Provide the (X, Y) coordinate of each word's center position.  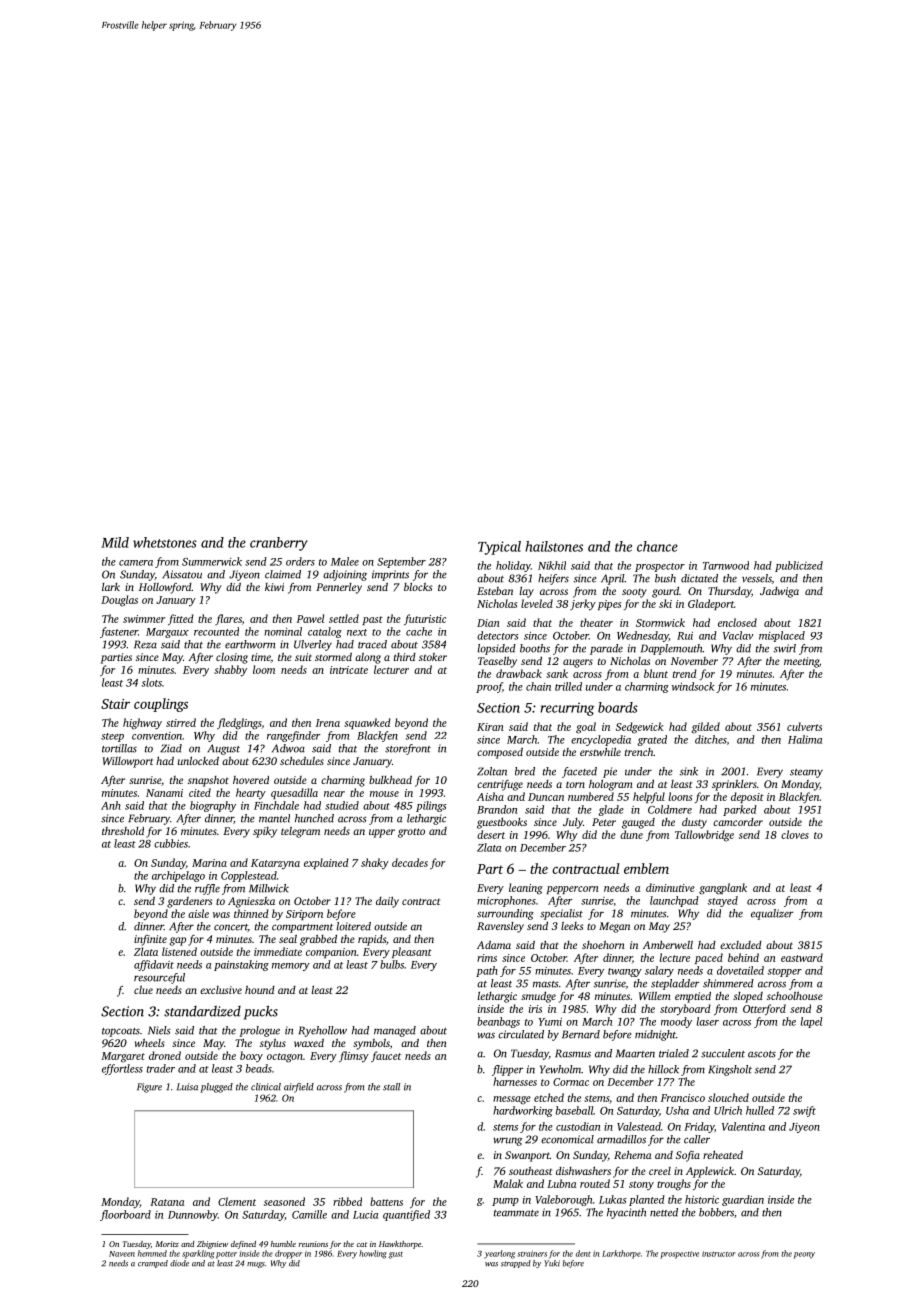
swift (804, 1111)
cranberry (279, 544)
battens (386, 1201)
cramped (153, 1264)
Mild (115, 542)
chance (657, 546)
